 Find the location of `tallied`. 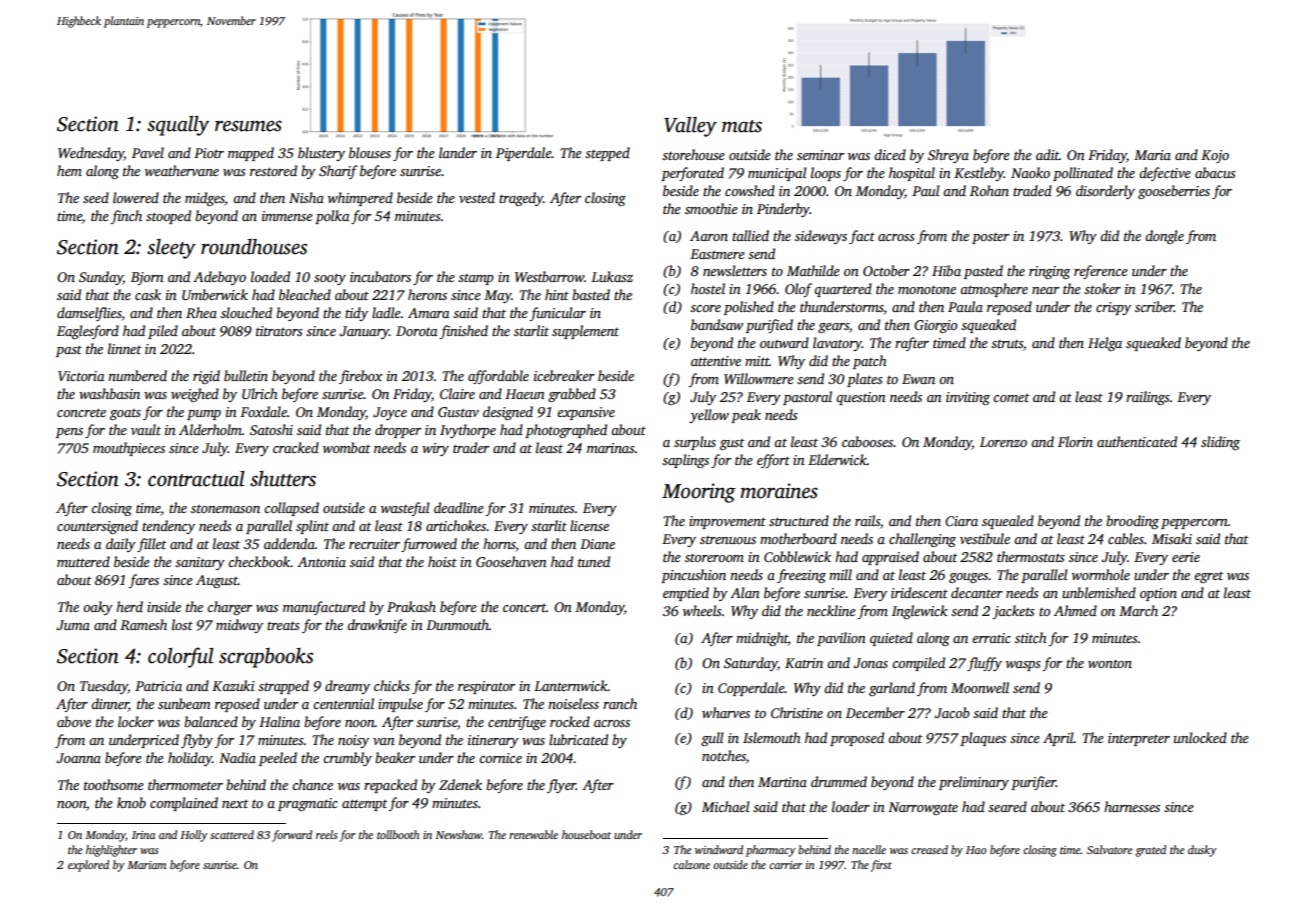

tallied is located at coordinates (750, 235).
